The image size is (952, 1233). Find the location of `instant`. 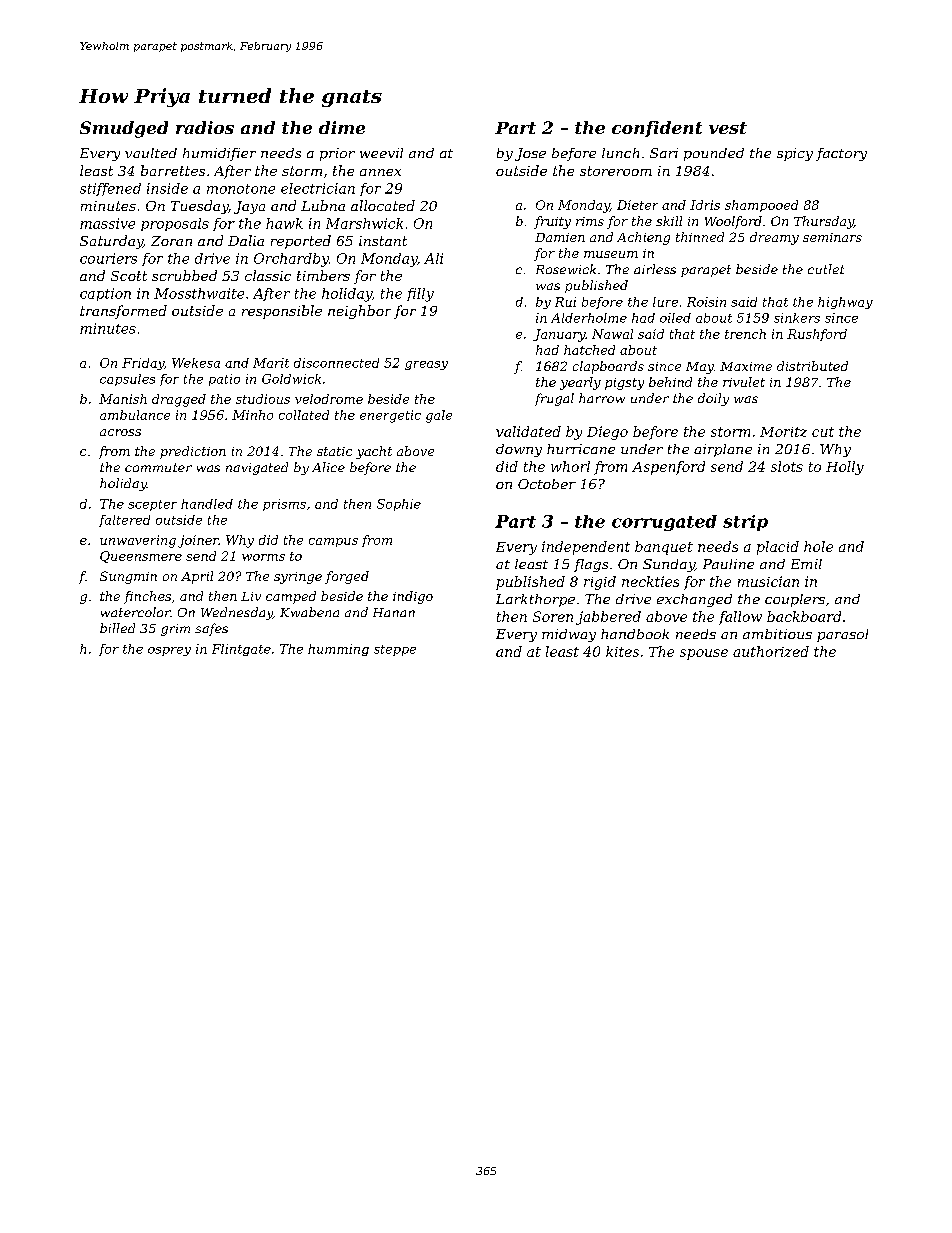

instant is located at coordinates (383, 241).
